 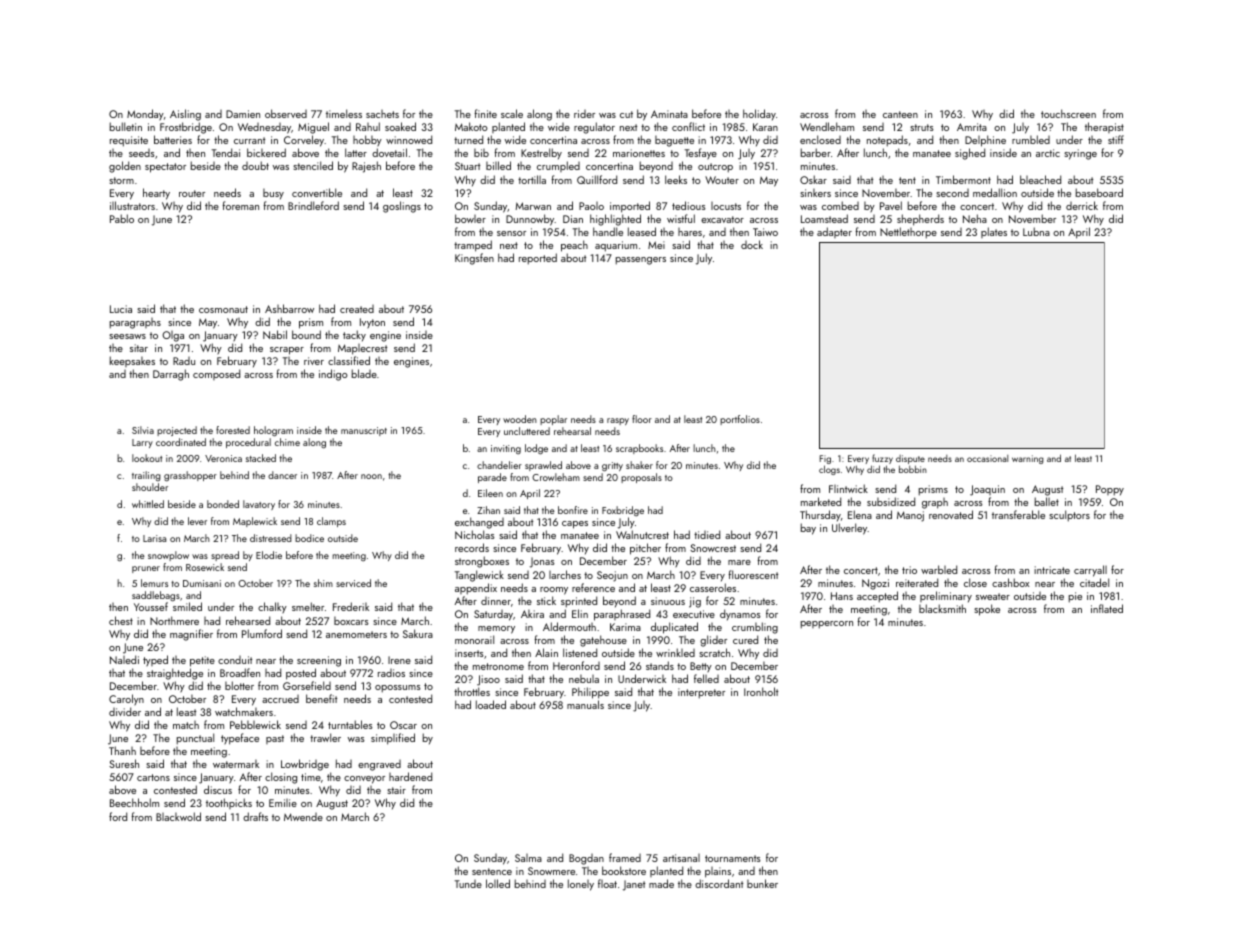 What do you see at coordinates (143, 430) in the screenshot?
I see `Silvia` at bounding box center [143, 430].
